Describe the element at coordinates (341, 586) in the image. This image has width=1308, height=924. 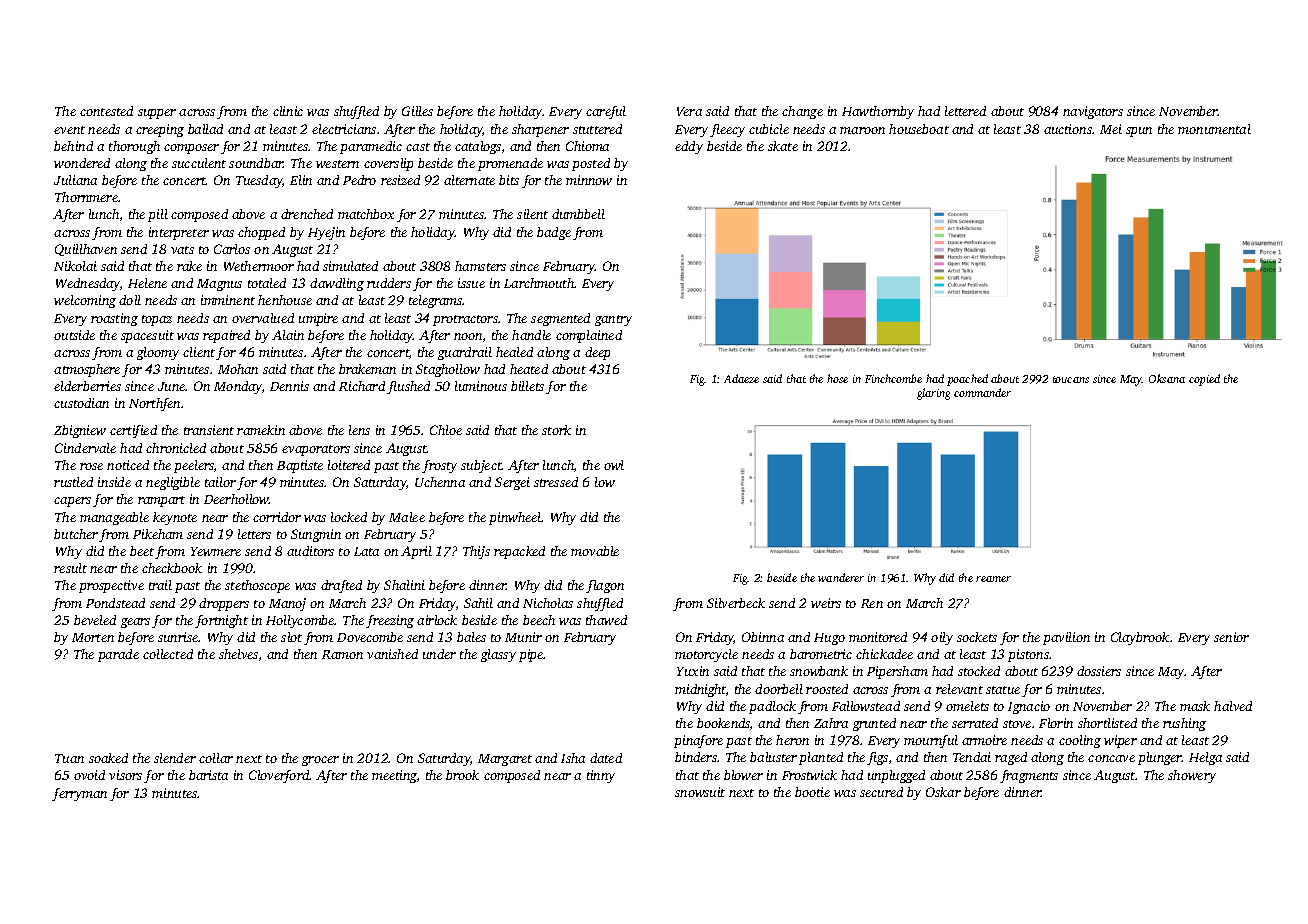
I see `drafted` at that location.
